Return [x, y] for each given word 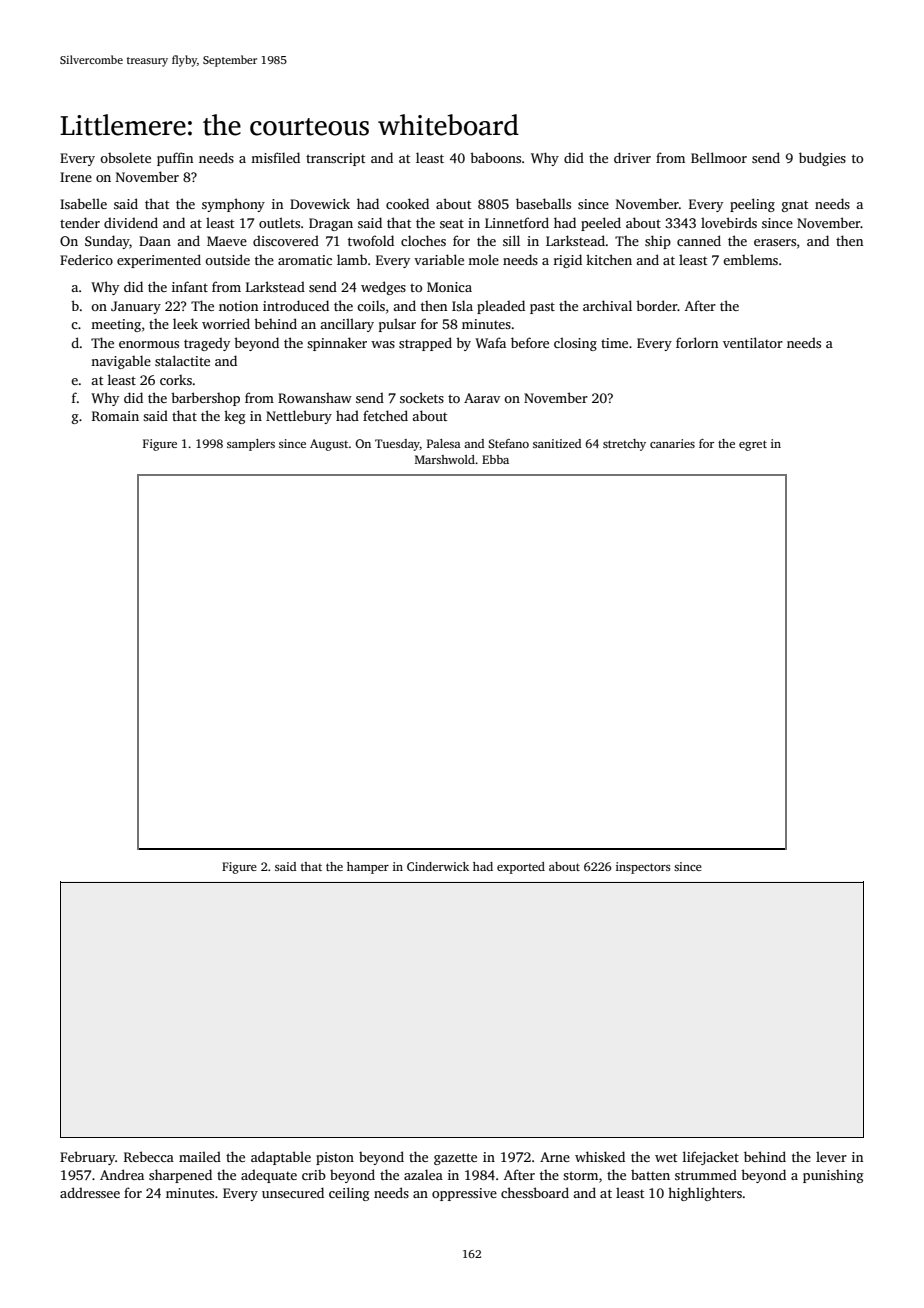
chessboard [535, 1192]
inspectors [643, 868]
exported [521, 868]
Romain [115, 416]
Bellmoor [719, 157]
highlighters [705, 1194]
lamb [352, 259]
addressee [90, 1192]
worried [226, 323]
